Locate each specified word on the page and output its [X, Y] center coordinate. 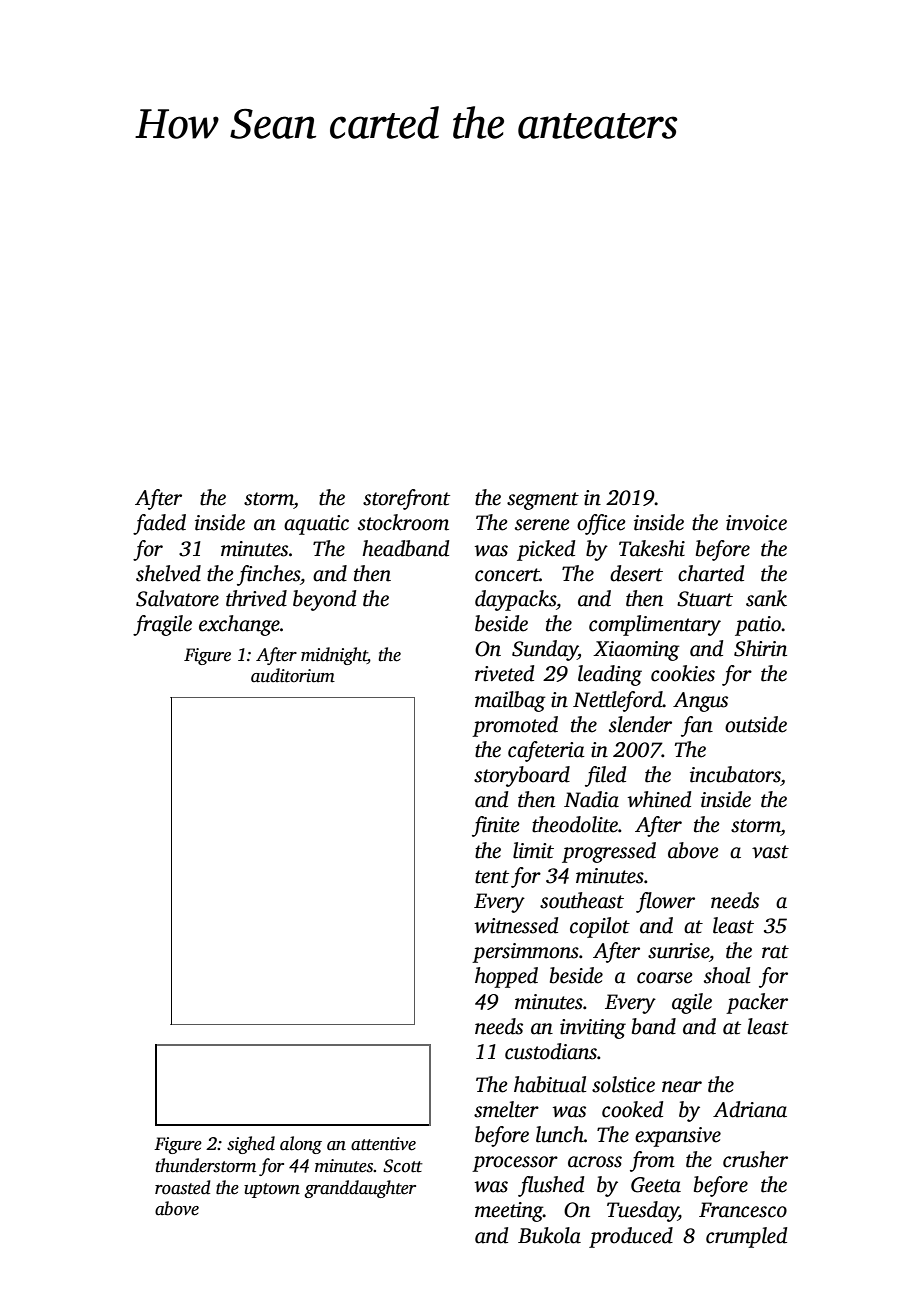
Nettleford [618, 701]
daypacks [515, 600]
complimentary [655, 625]
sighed [251, 1145]
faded [159, 524]
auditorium [293, 675]
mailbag [510, 701]
